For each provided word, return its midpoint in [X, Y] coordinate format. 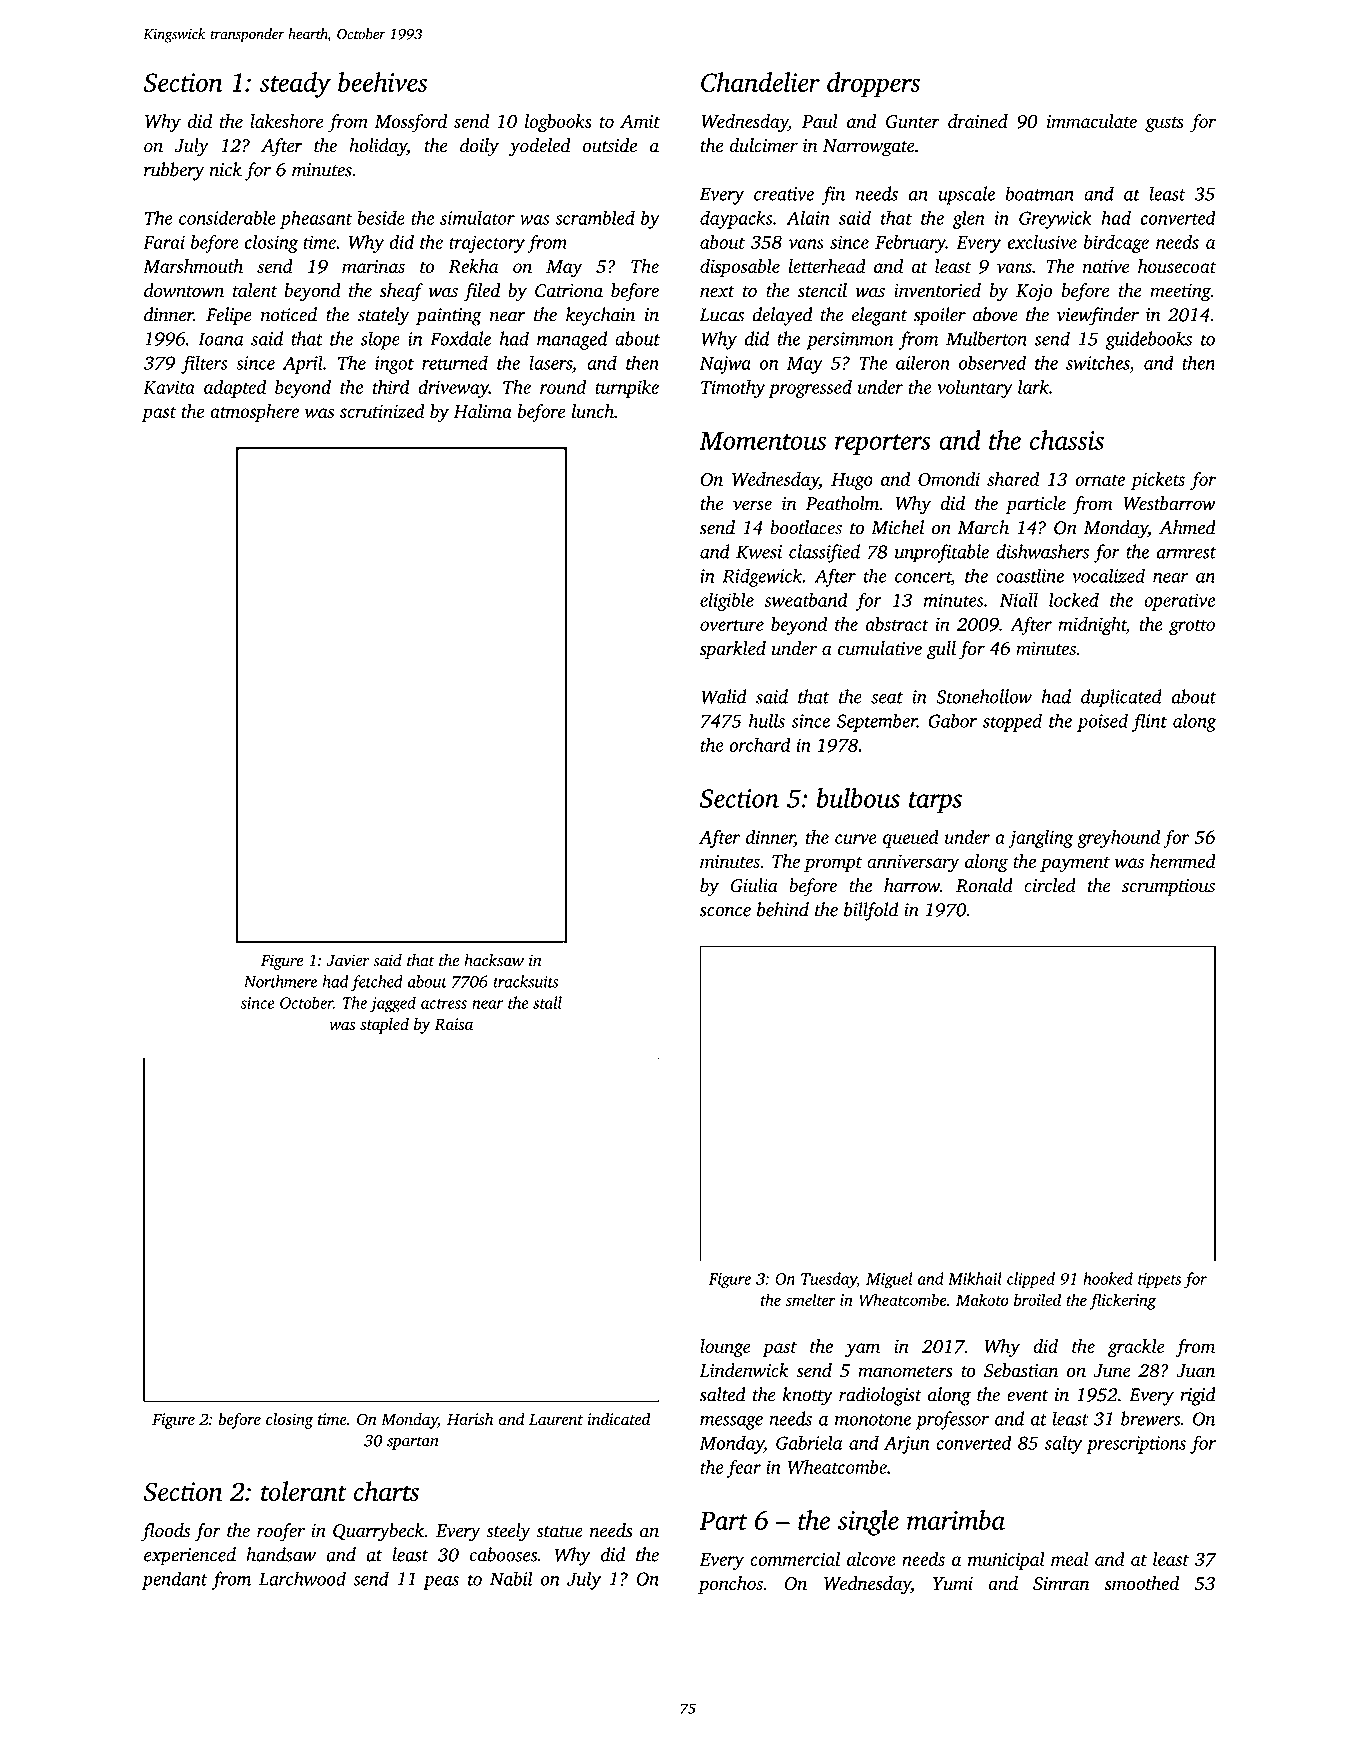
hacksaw [494, 960]
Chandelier [760, 82]
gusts [1164, 125]
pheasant [316, 219]
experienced [190, 1556]
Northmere [280, 981]
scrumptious [1168, 887]
